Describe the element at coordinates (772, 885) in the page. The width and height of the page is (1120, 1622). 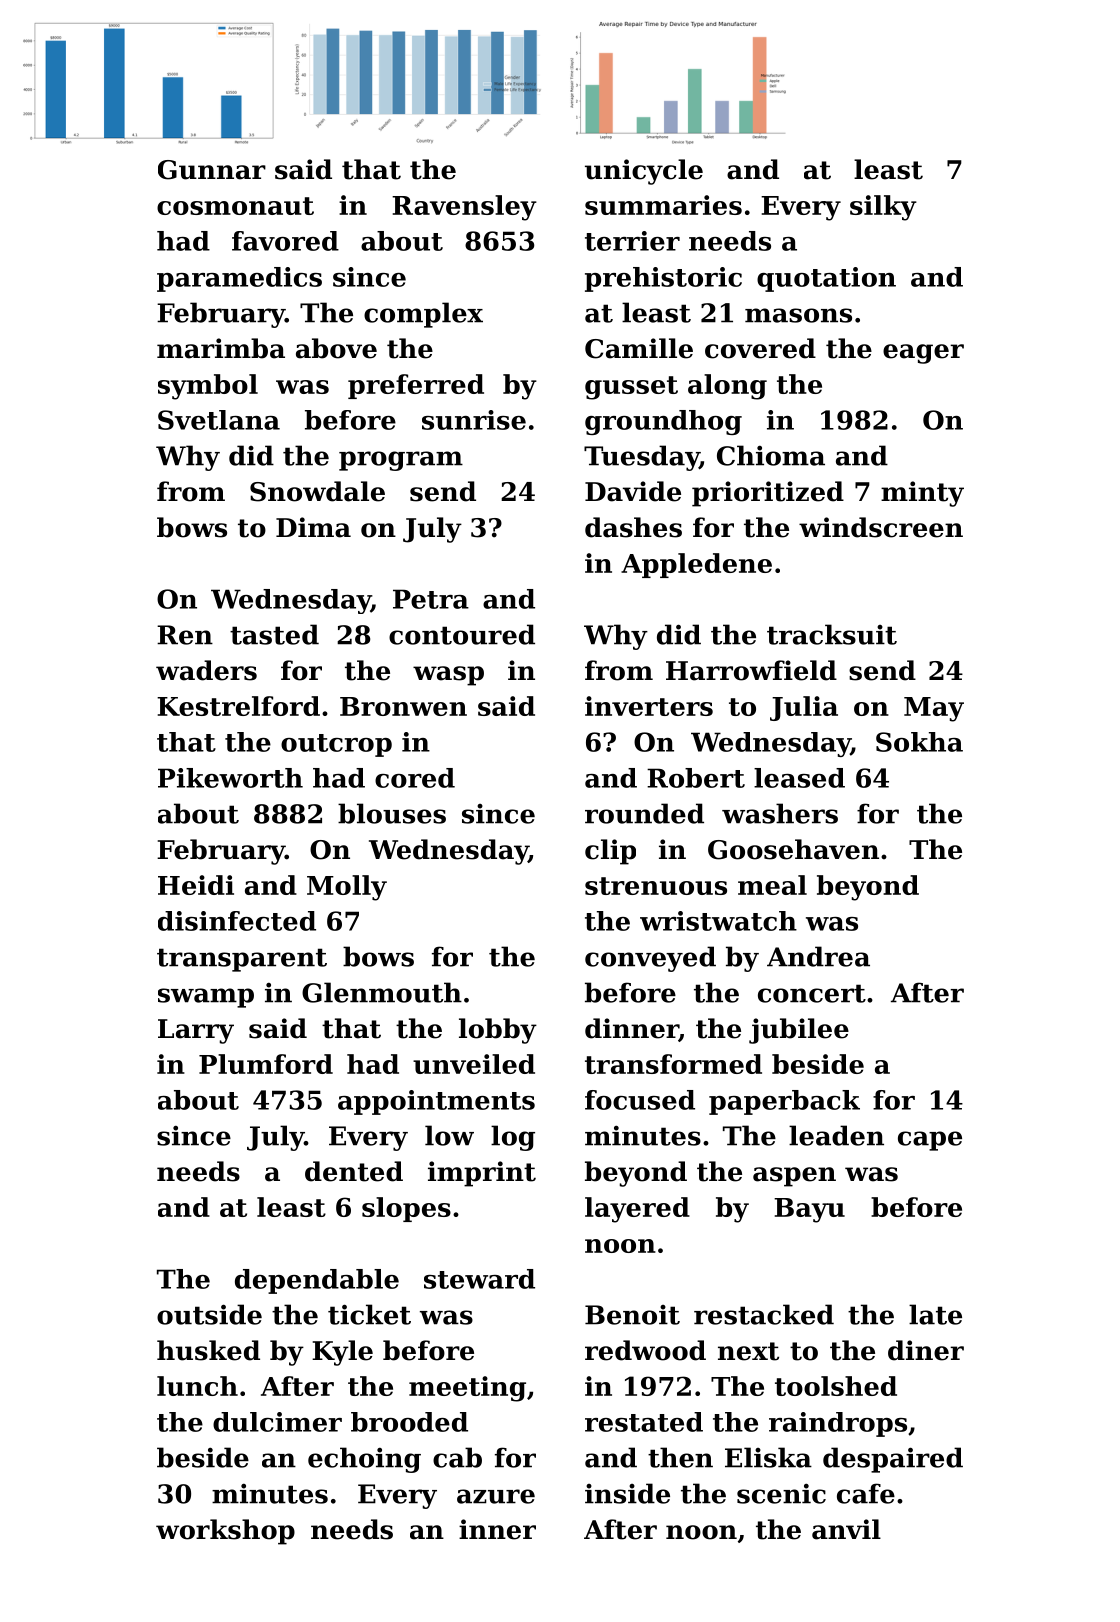
I see `meal` at that location.
